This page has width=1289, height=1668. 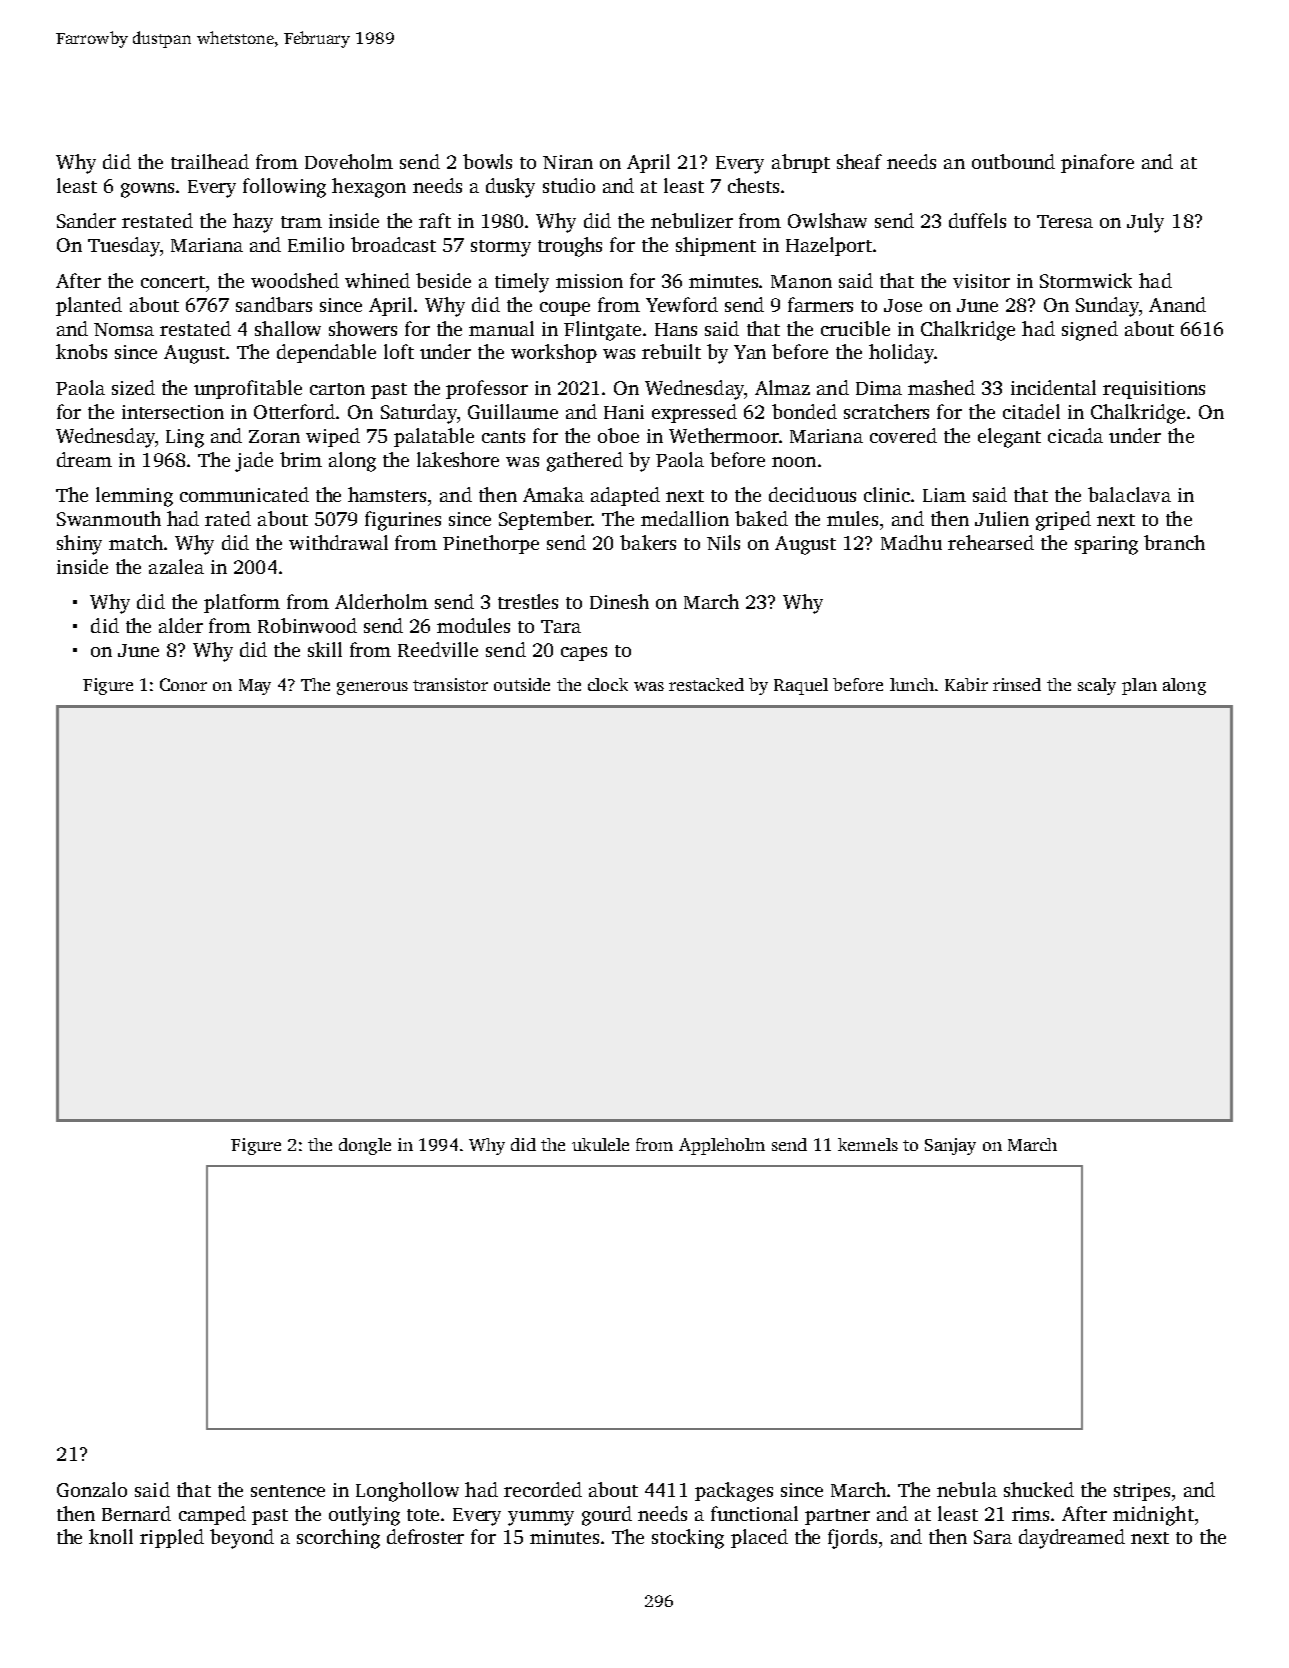 I want to click on placed, so click(x=759, y=1538).
